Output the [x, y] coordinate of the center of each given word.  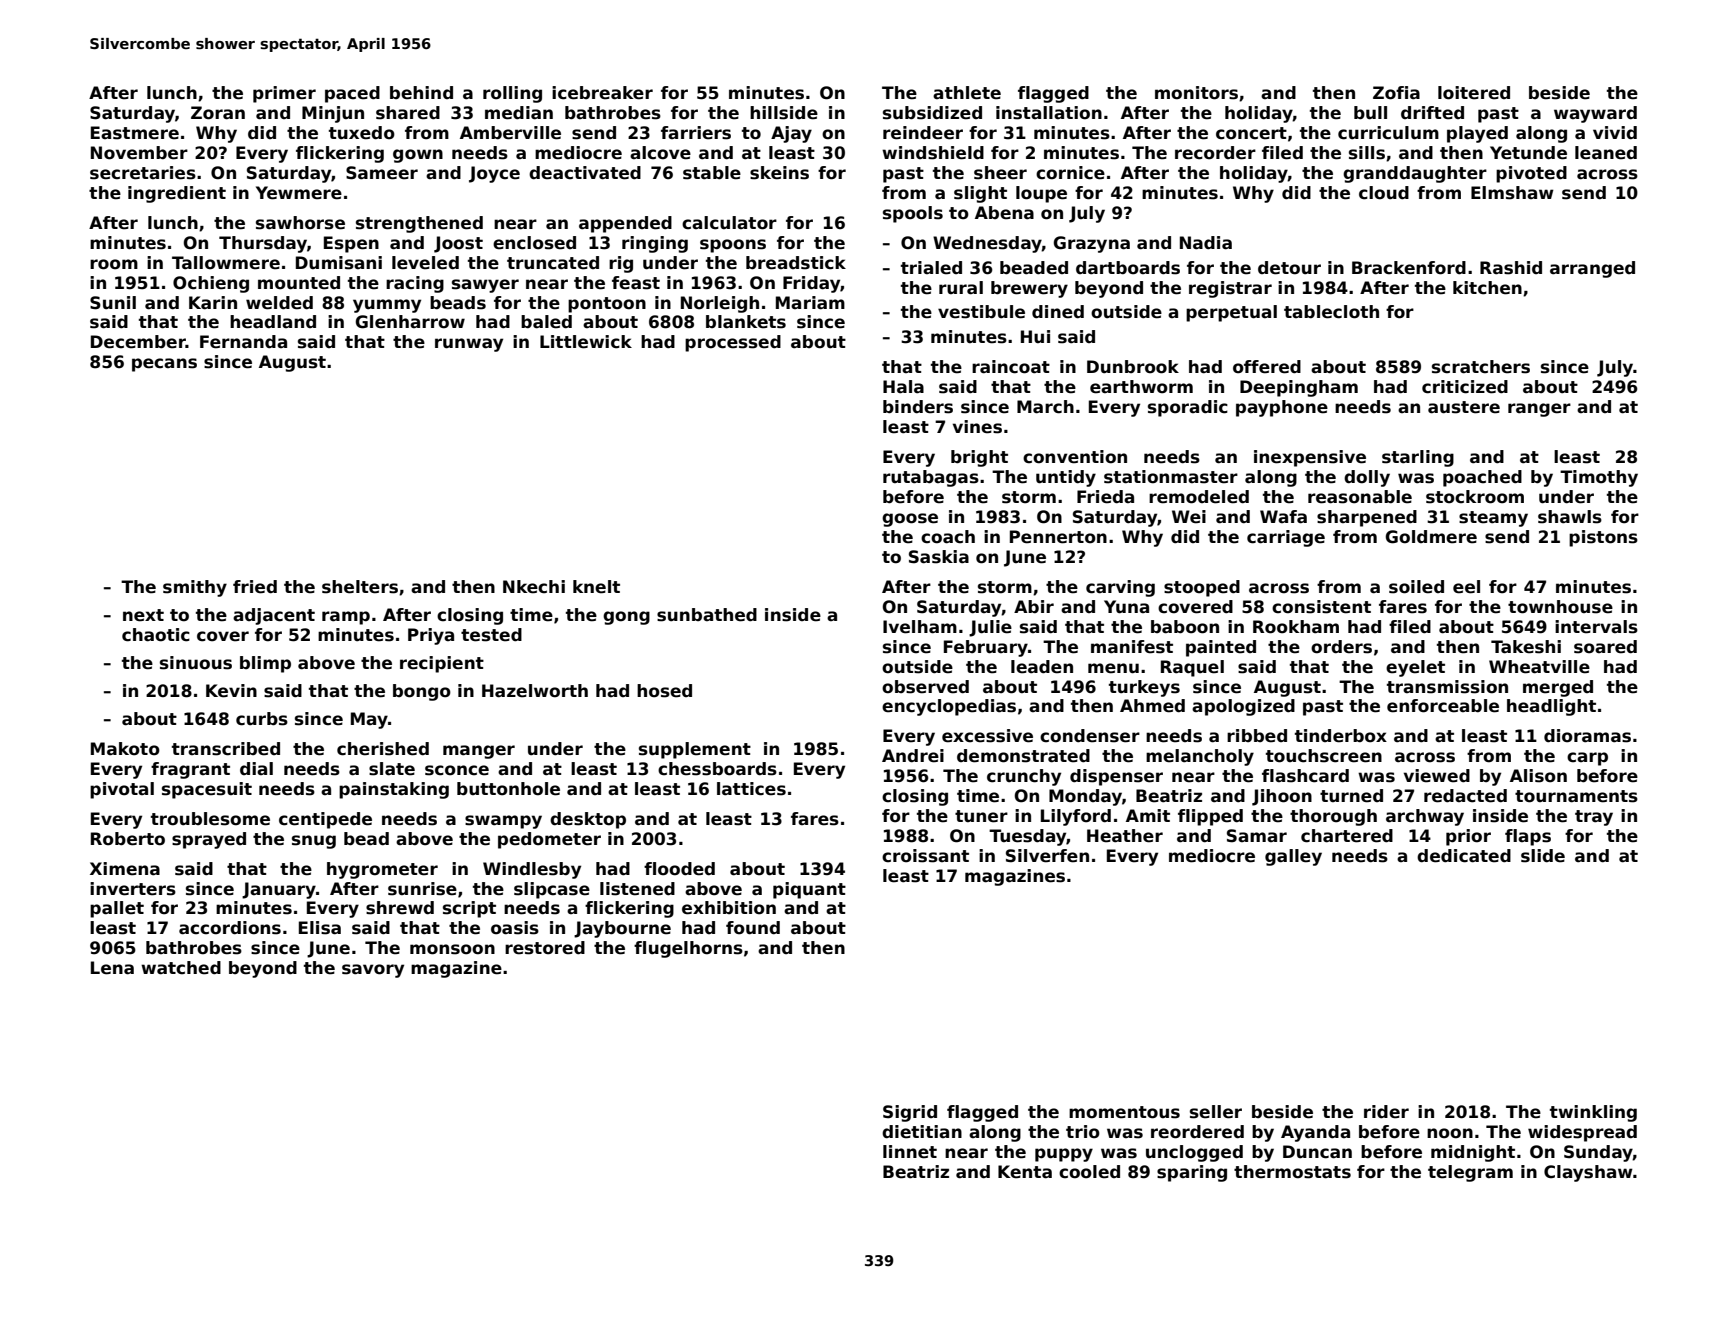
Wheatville [1539, 667]
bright [979, 458]
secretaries [143, 173]
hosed [664, 691]
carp [1587, 759]
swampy [503, 822]
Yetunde [1528, 153]
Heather [1125, 836]
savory [373, 971]
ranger [1539, 410]
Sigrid [910, 1113]
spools [913, 214]
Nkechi [534, 587]
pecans [164, 365]
